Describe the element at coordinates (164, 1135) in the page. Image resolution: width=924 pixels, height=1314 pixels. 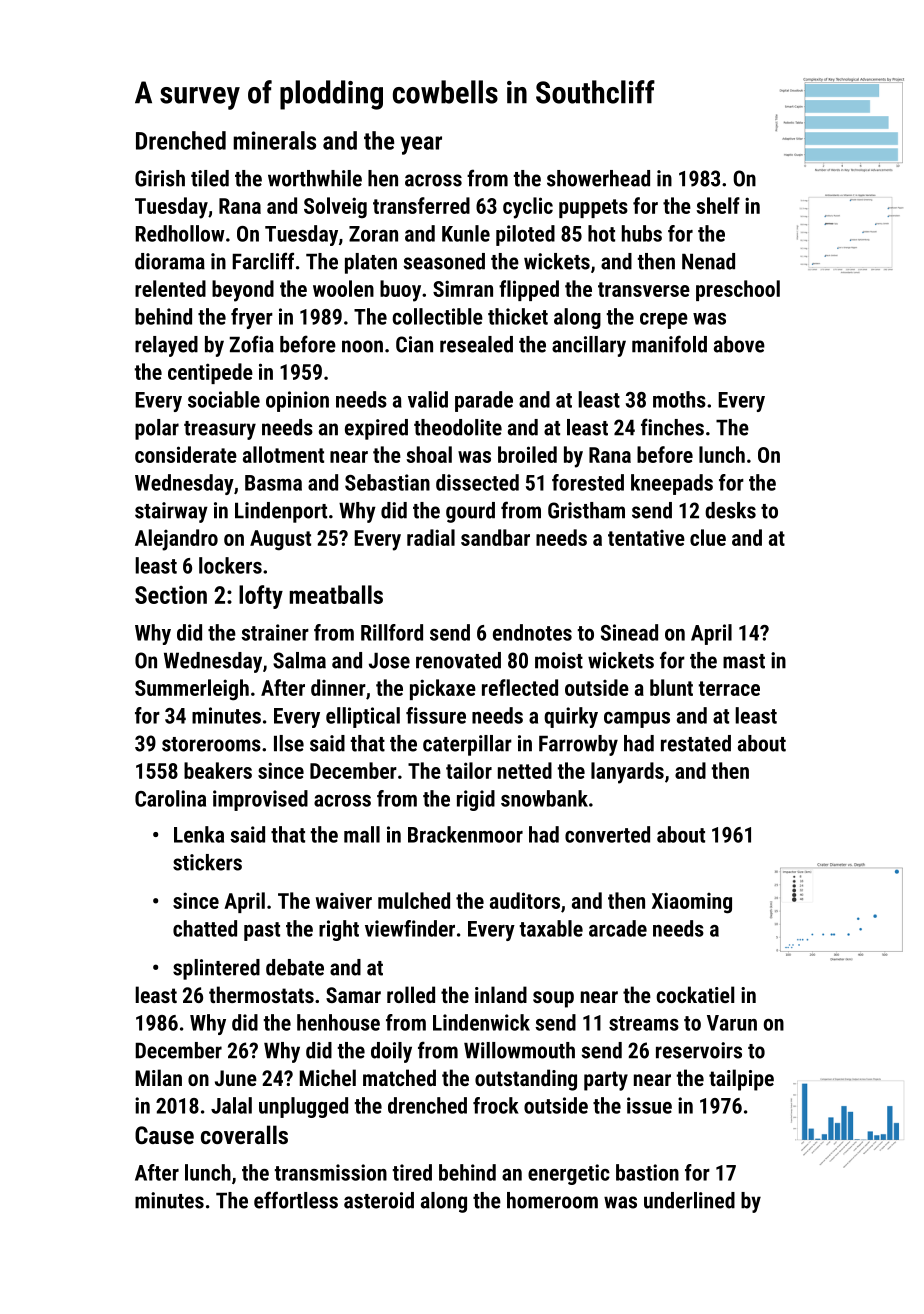
I see `Cause` at that location.
